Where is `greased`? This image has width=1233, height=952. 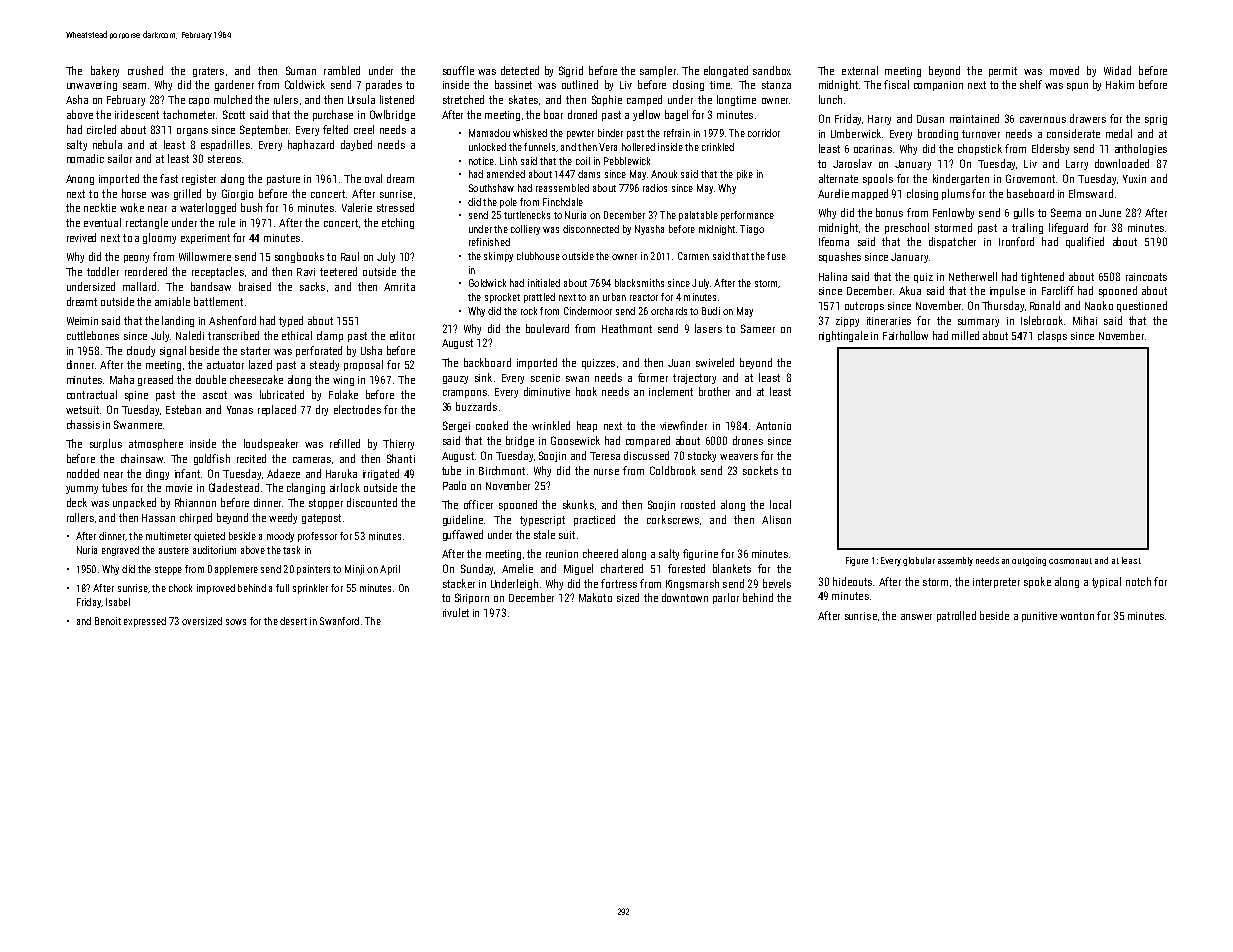
greased is located at coordinates (155, 380).
